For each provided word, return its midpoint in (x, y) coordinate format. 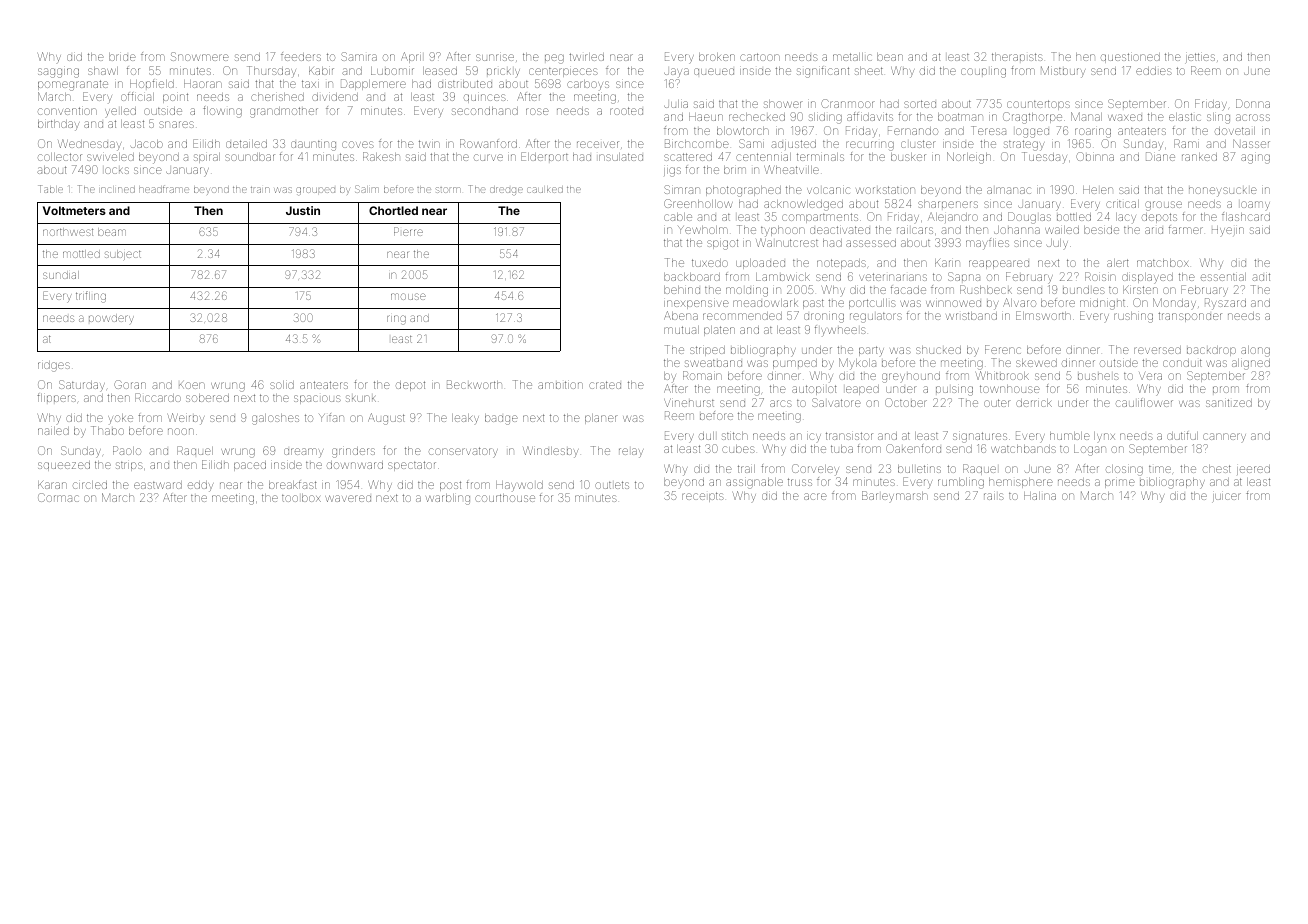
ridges (54, 366)
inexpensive (696, 304)
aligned (1251, 364)
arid (1154, 230)
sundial (61, 275)
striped (707, 351)
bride (122, 57)
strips (129, 466)
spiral (207, 158)
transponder (1190, 317)
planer (601, 419)
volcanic (828, 190)
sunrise (495, 57)
